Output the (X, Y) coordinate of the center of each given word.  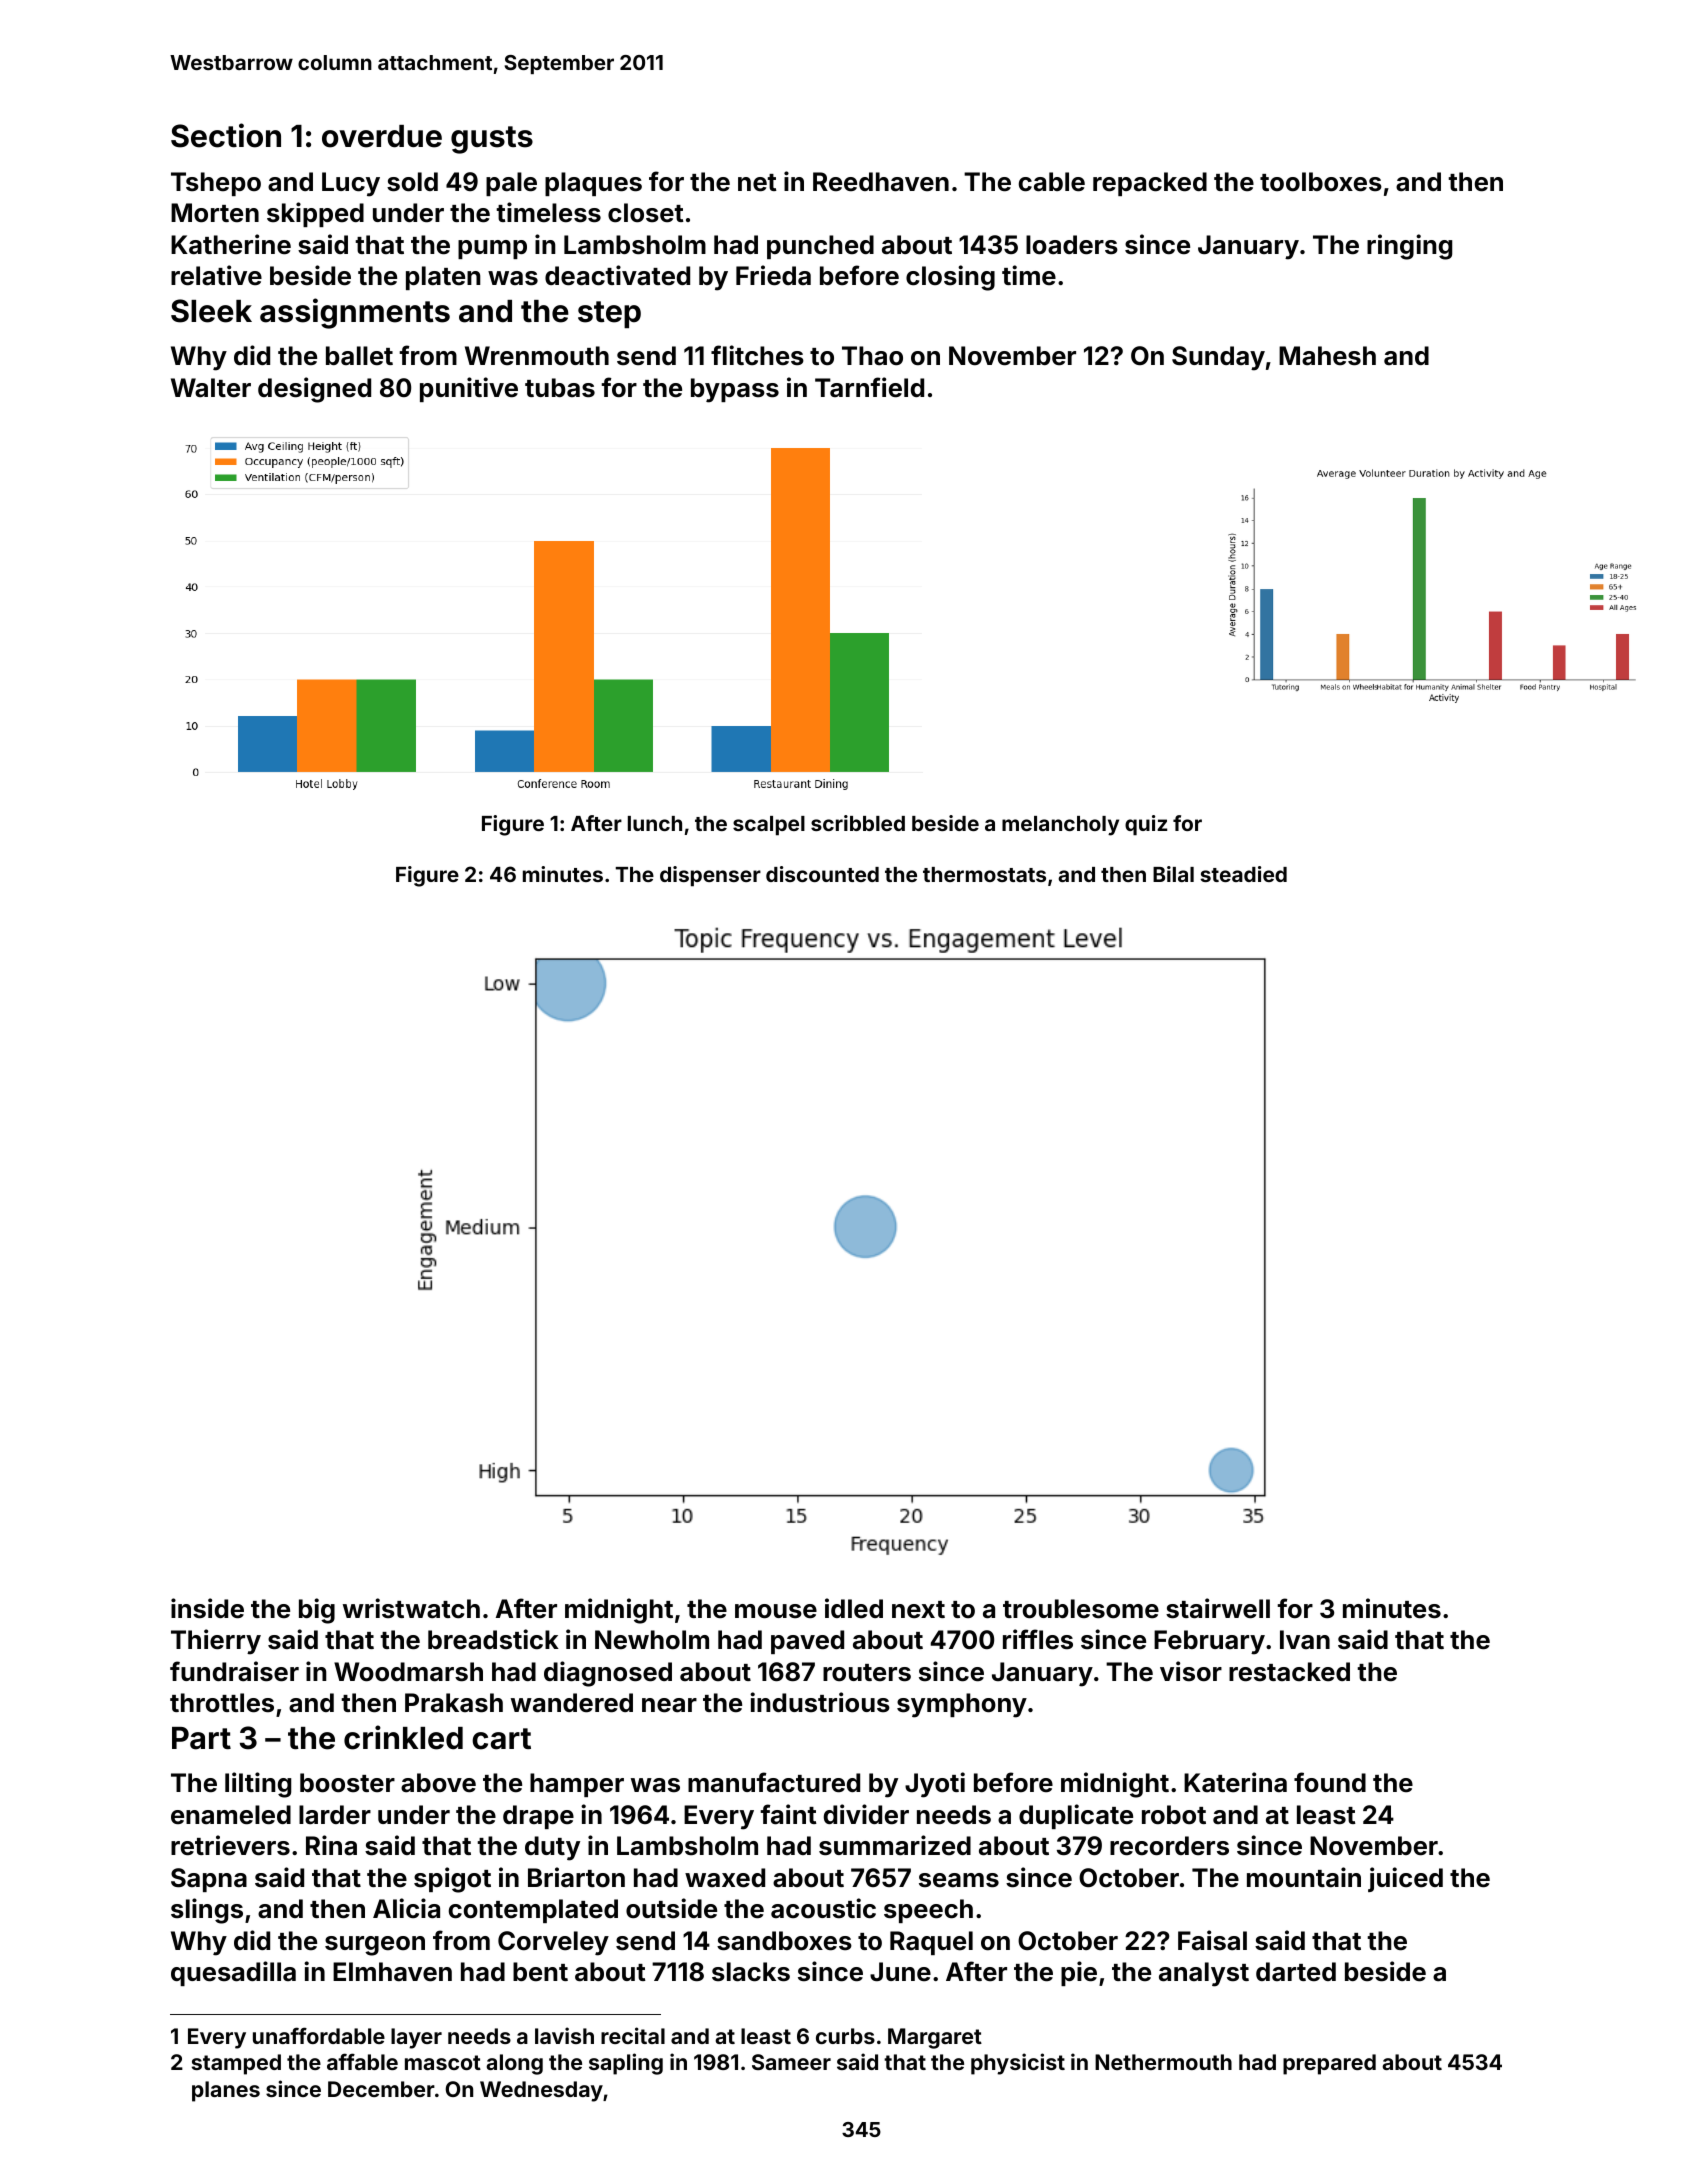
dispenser (710, 876)
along (514, 2064)
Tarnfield (869, 387)
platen (443, 278)
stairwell (1218, 1608)
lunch (655, 823)
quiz (1146, 825)
